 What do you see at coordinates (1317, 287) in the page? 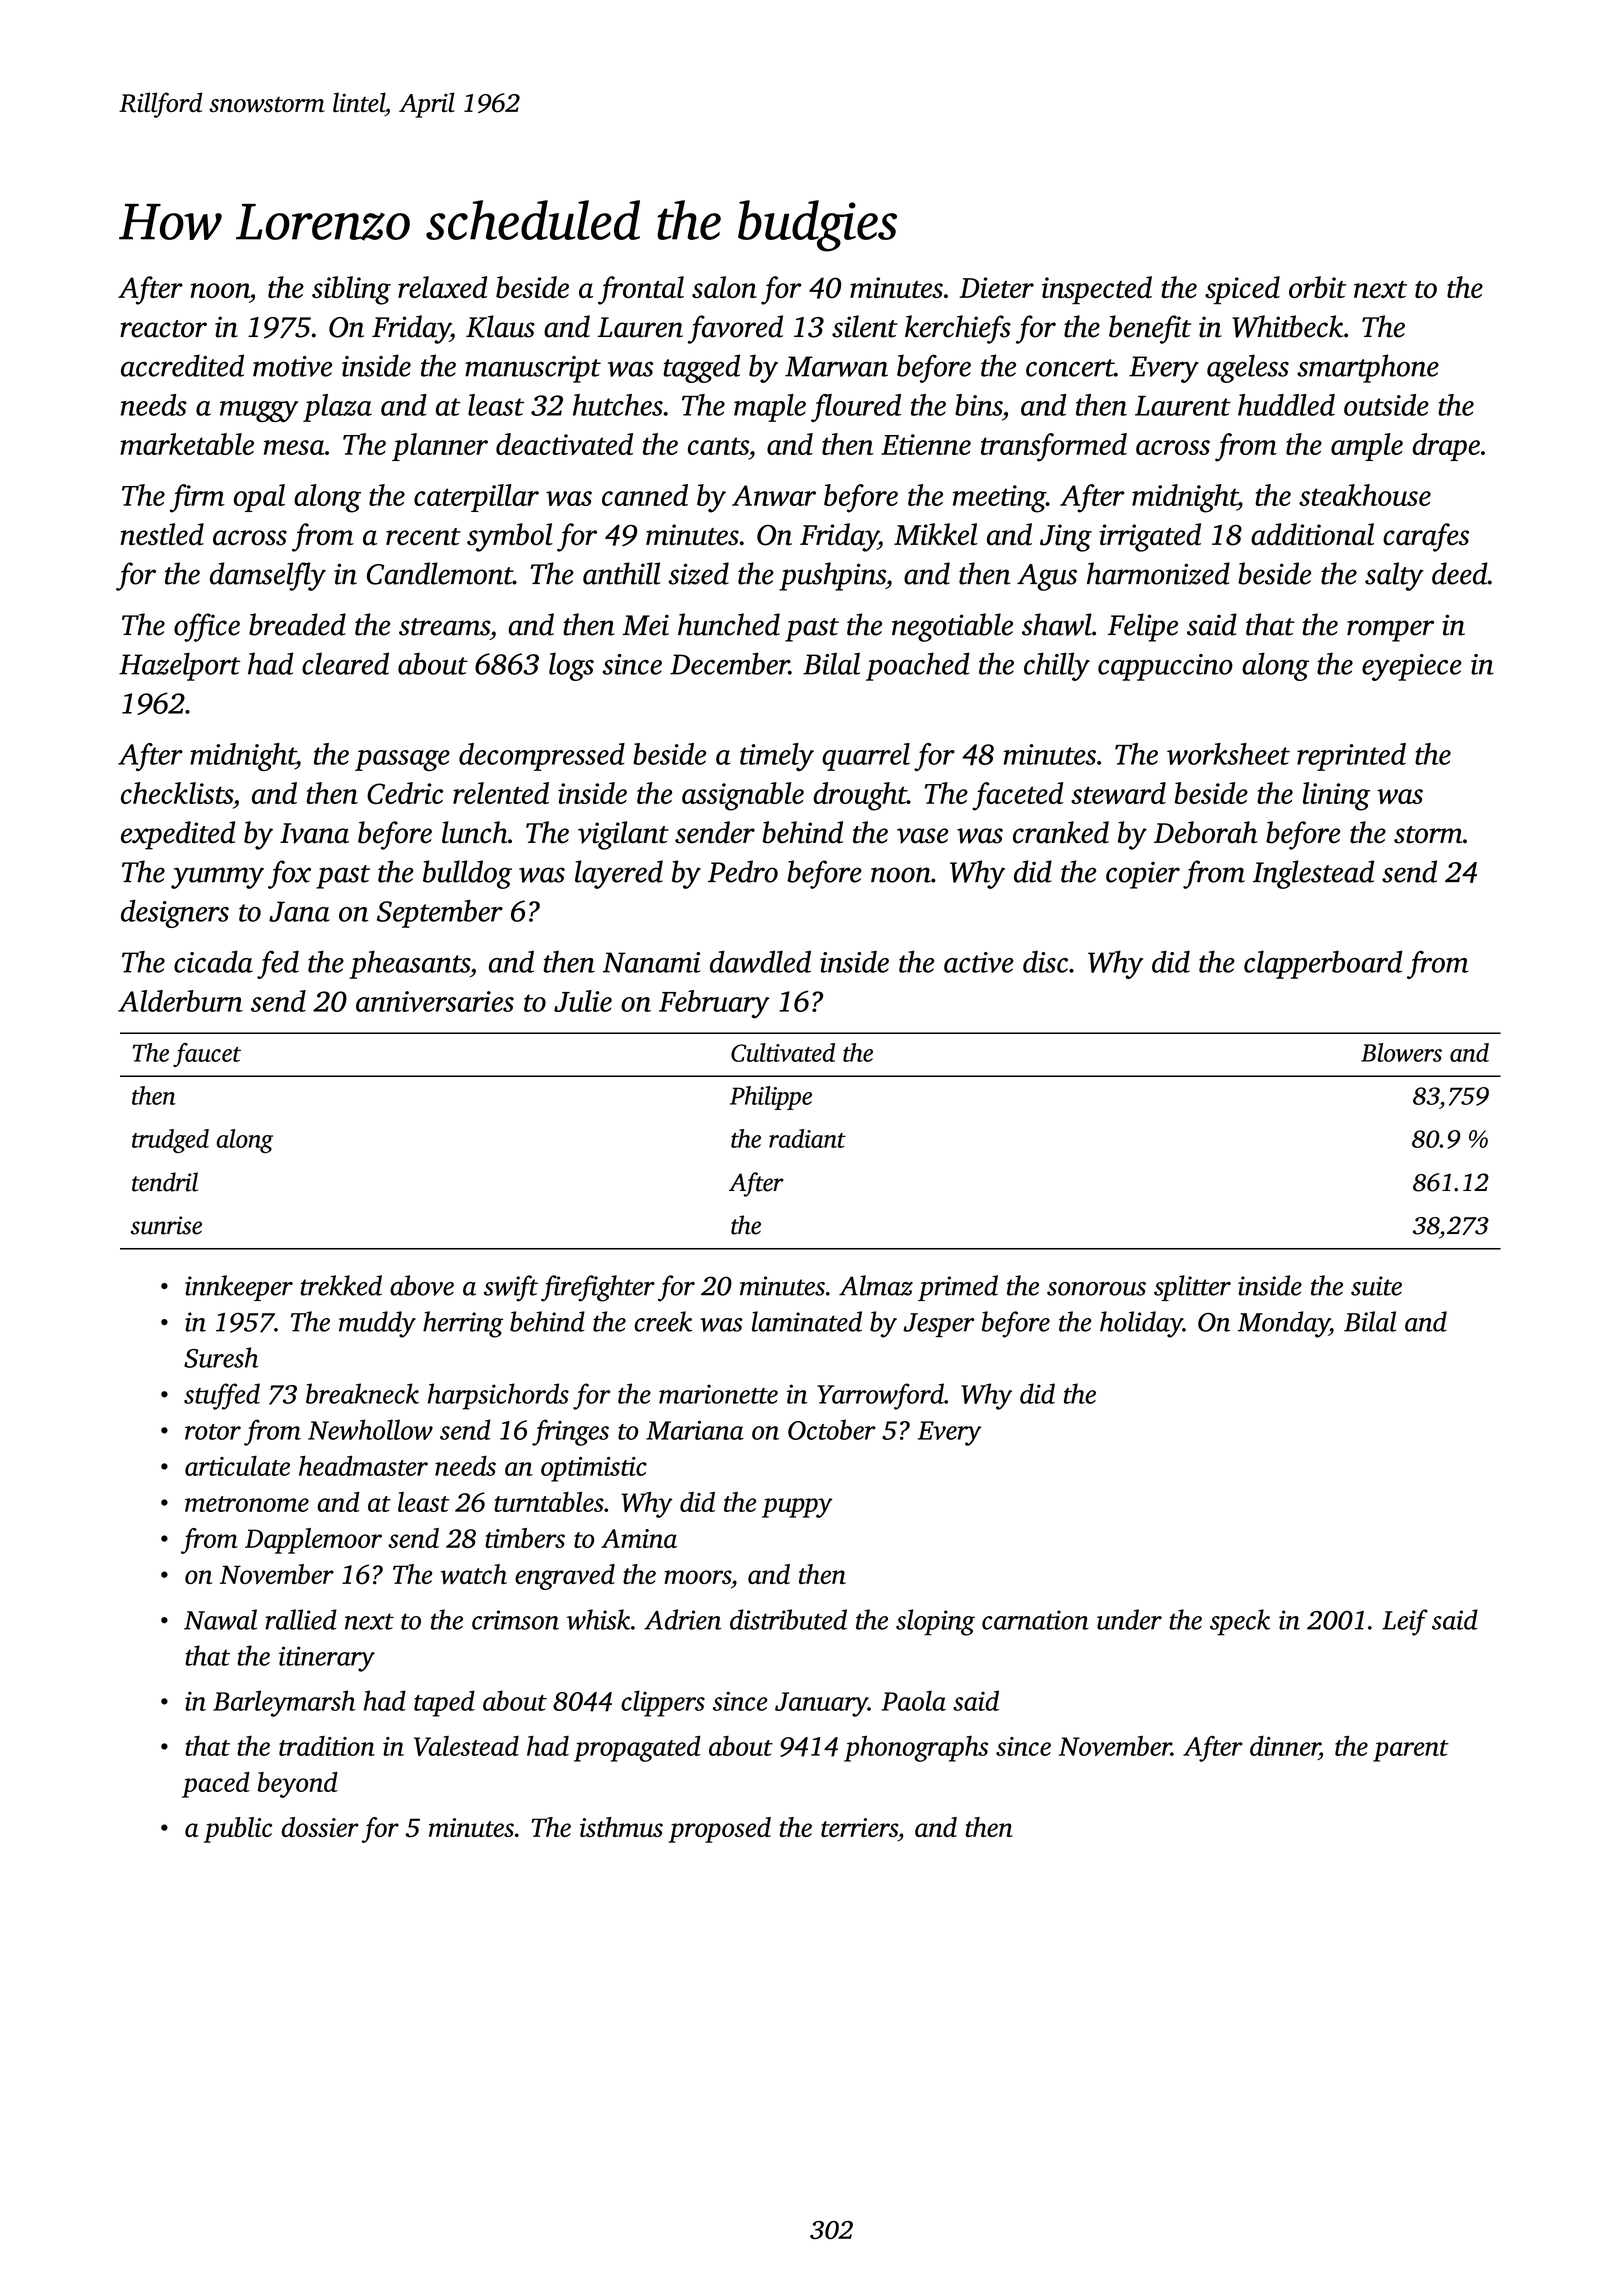
I see `orbit` at bounding box center [1317, 287].
